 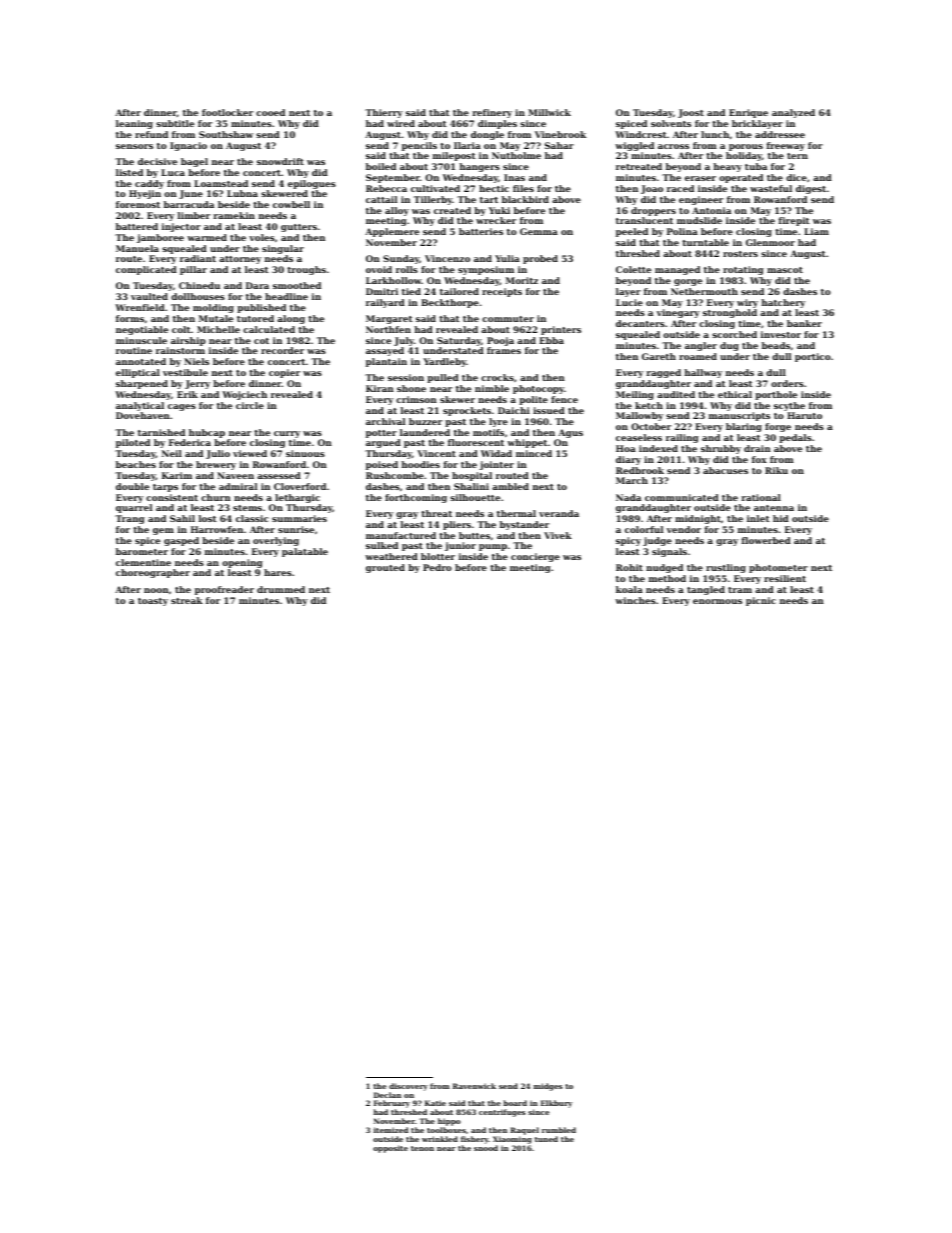 I want to click on midges, so click(x=548, y=1087).
